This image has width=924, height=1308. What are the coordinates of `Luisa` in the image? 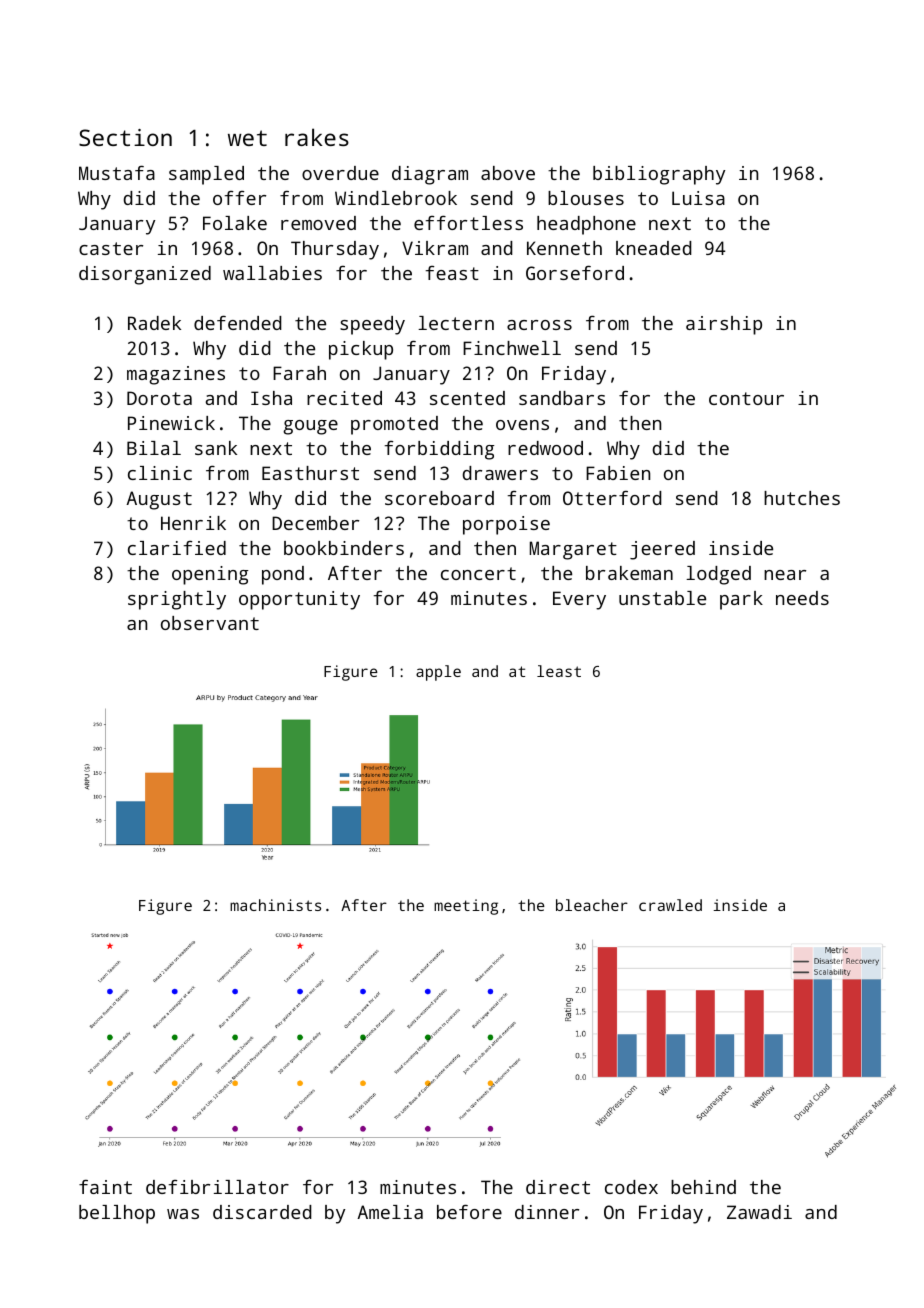 It's located at (698, 198).
